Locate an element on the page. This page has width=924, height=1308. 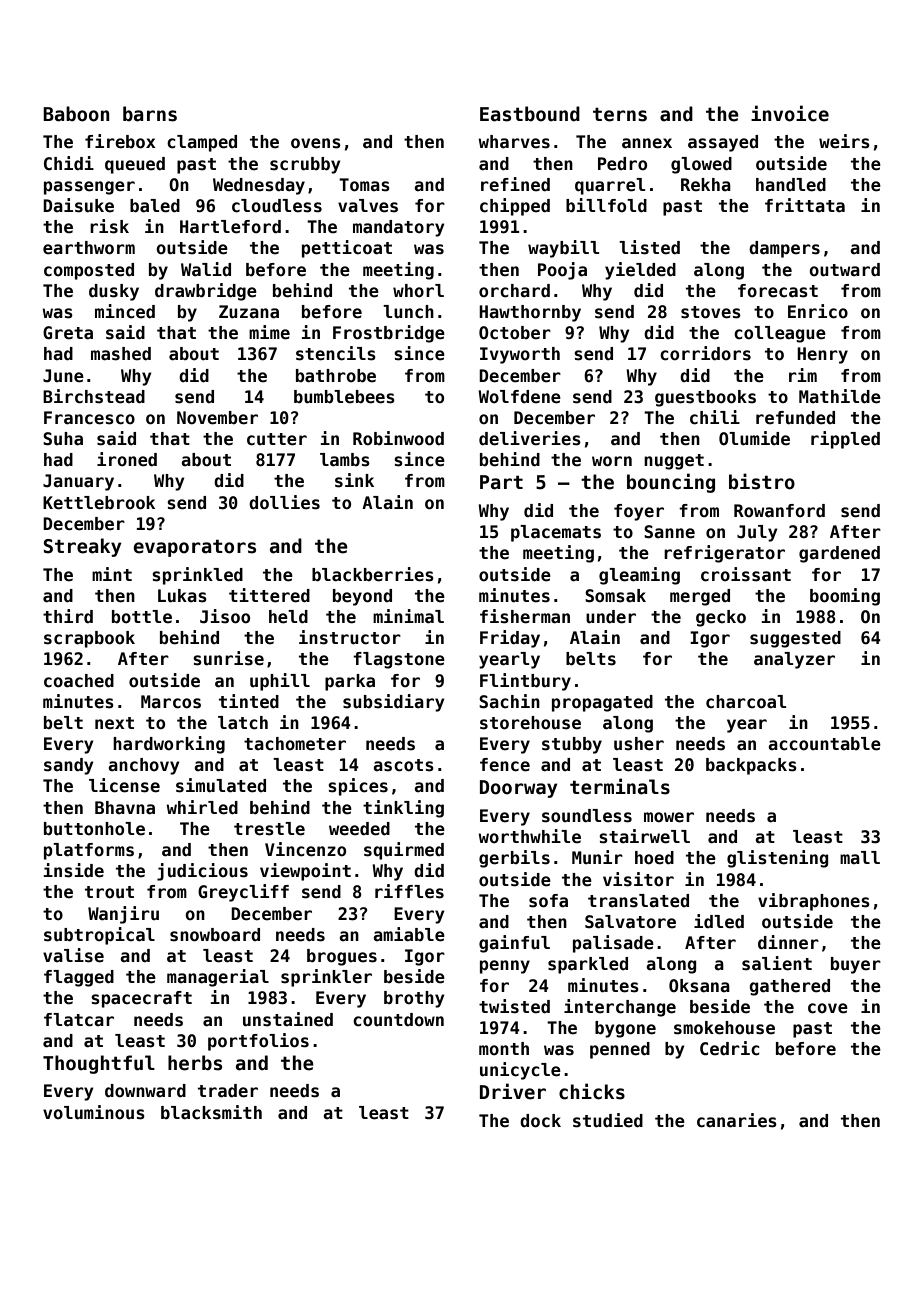
composted is located at coordinates (89, 271).
